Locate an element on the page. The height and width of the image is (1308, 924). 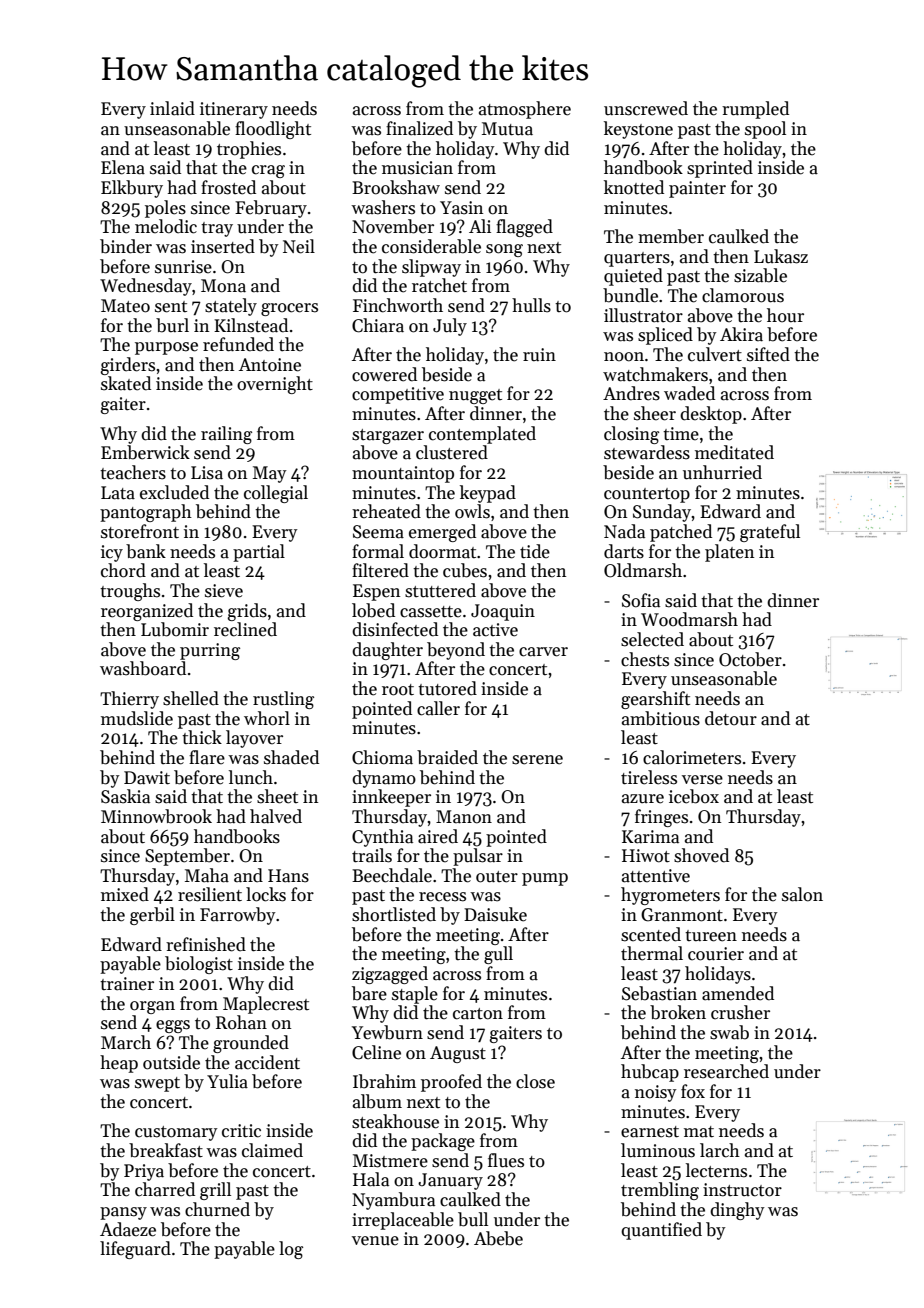
ruin is located at coordinates (539, 355).
